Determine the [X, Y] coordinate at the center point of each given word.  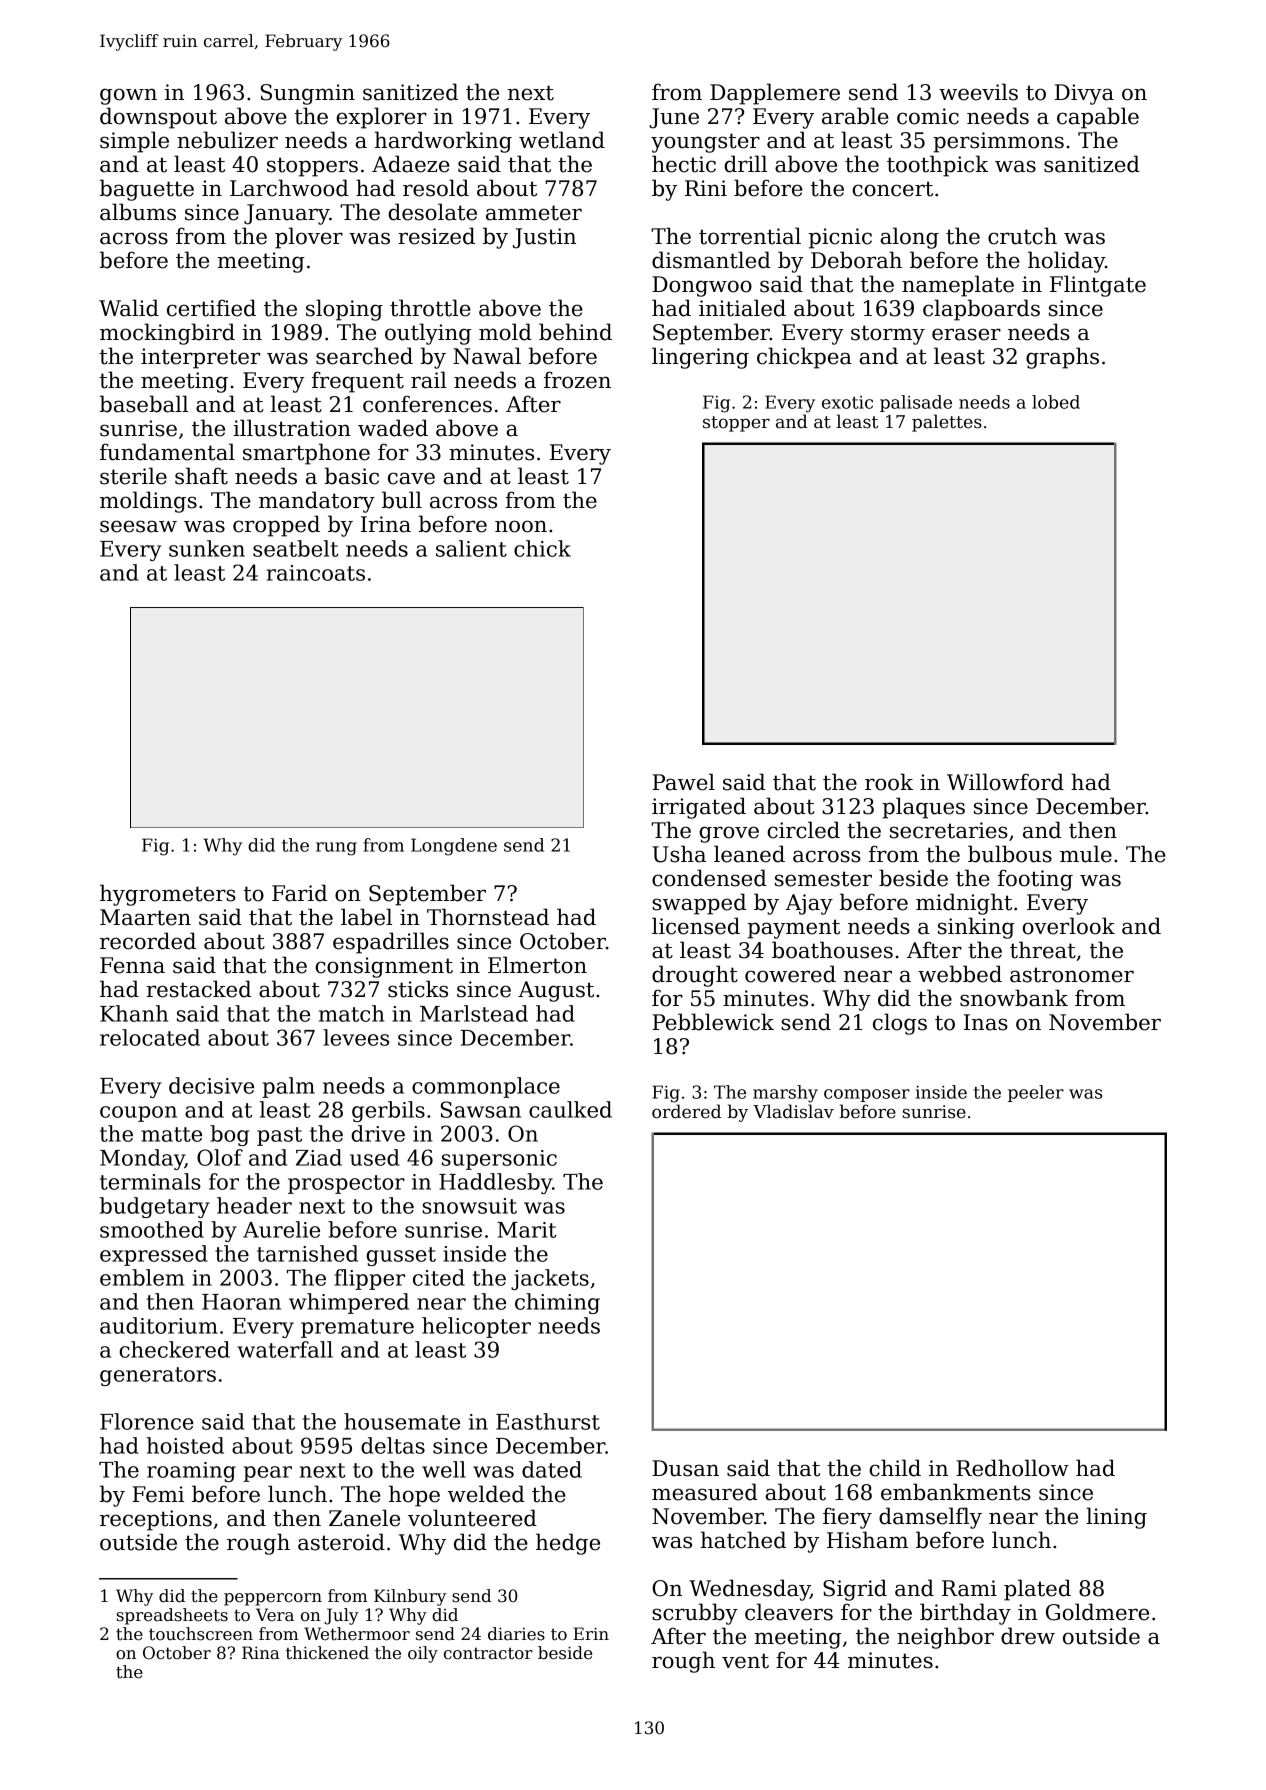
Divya [1084, 94]
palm [288, 1087]
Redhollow [1012, 1468]
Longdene [454, 847]
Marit [527, 1230]
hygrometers [168, 895]
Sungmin [308, 94]
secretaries [949, 830]
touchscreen [201, 1634]
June [674, 118]
